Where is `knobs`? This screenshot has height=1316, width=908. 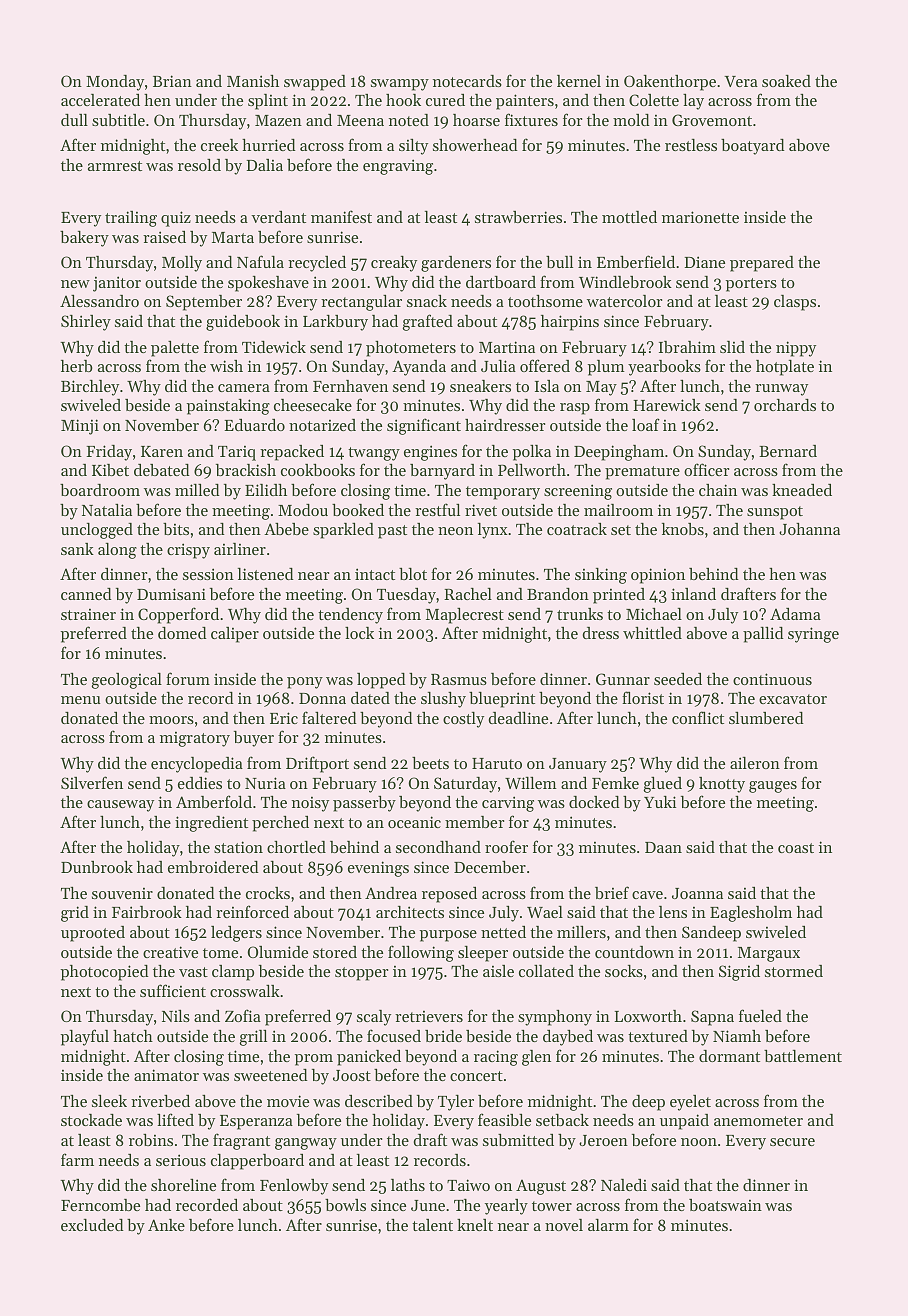
knobs is located at coordinates (683, 529).
